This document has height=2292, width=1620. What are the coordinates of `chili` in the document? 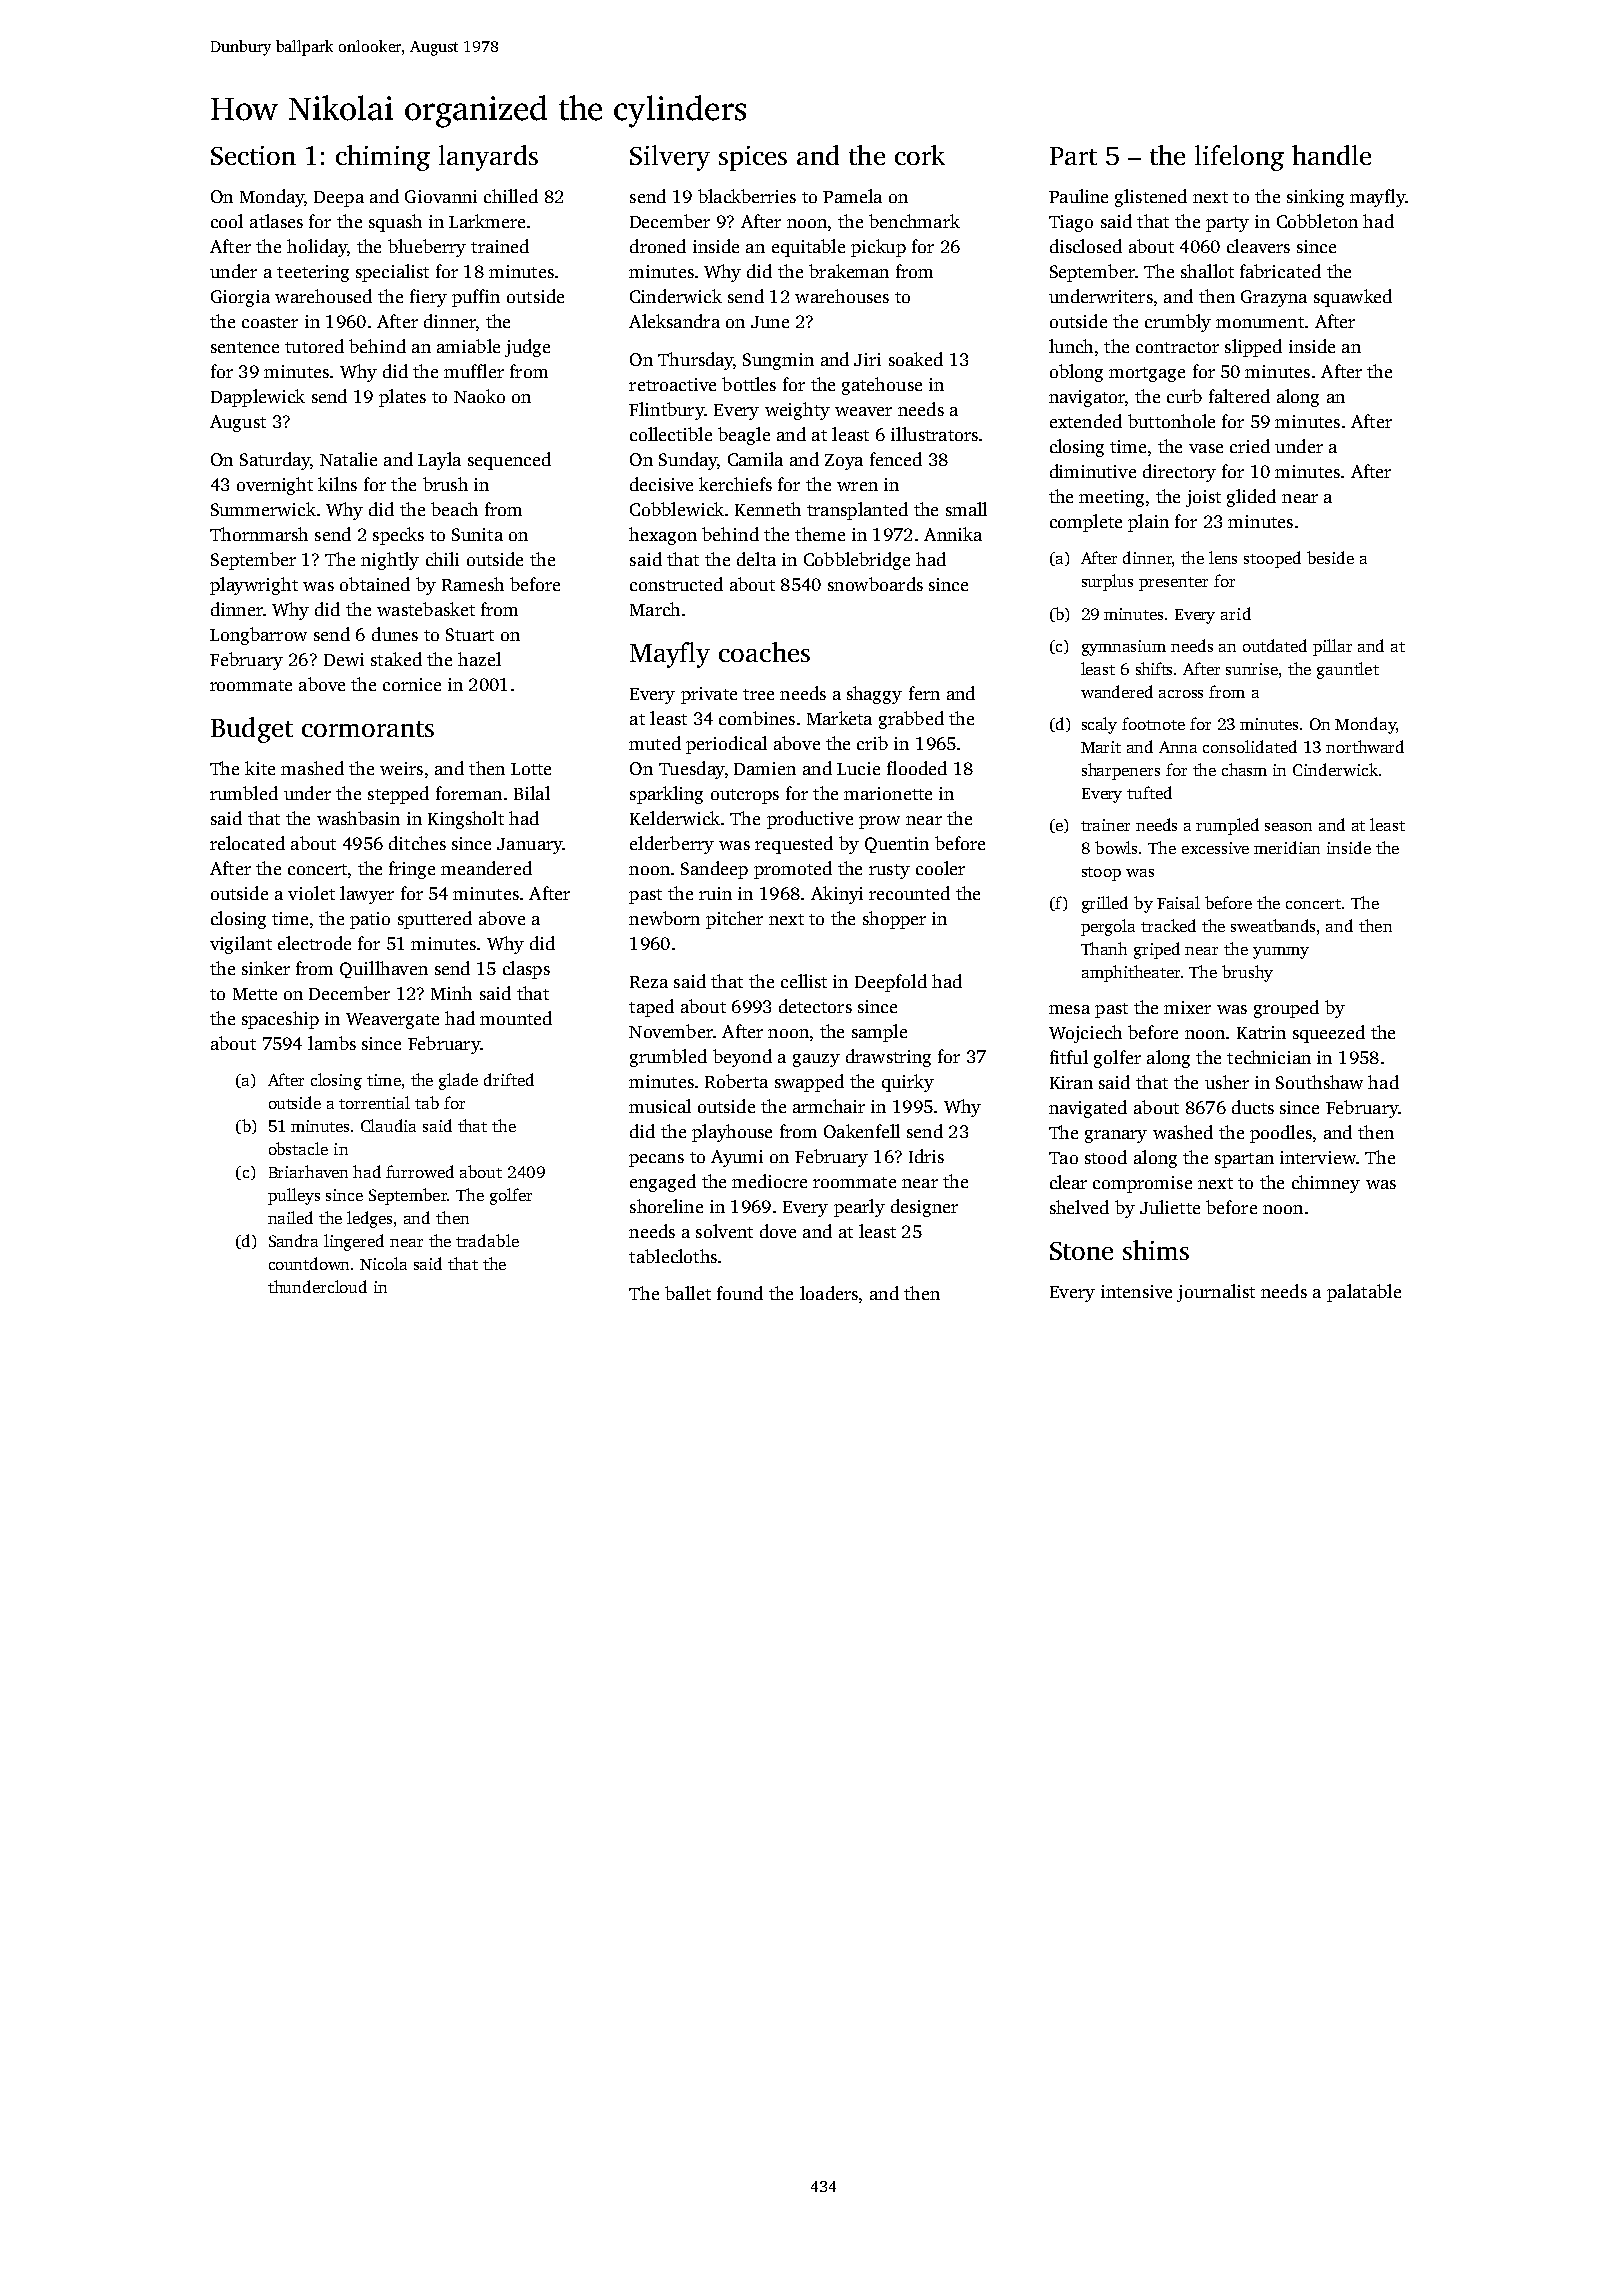 It's located at (442, 559).
